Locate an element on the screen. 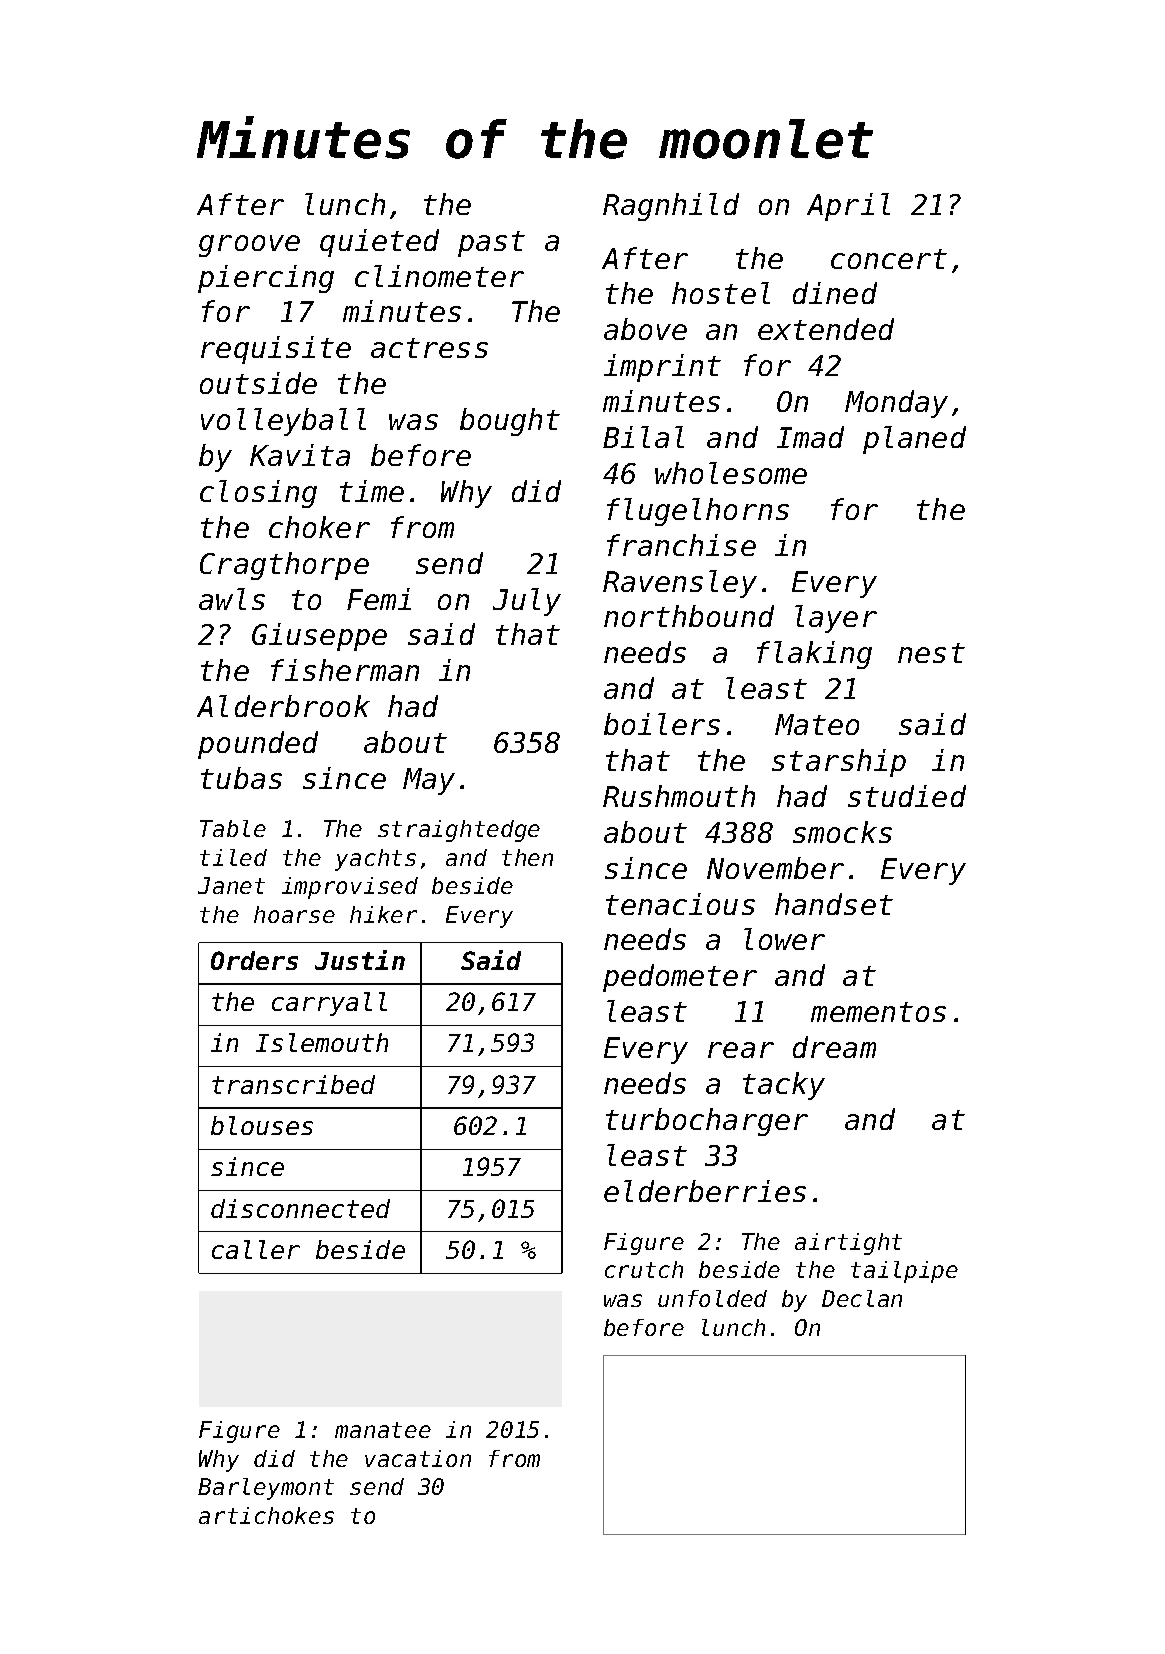  time is located at coordinates (372, 491).
